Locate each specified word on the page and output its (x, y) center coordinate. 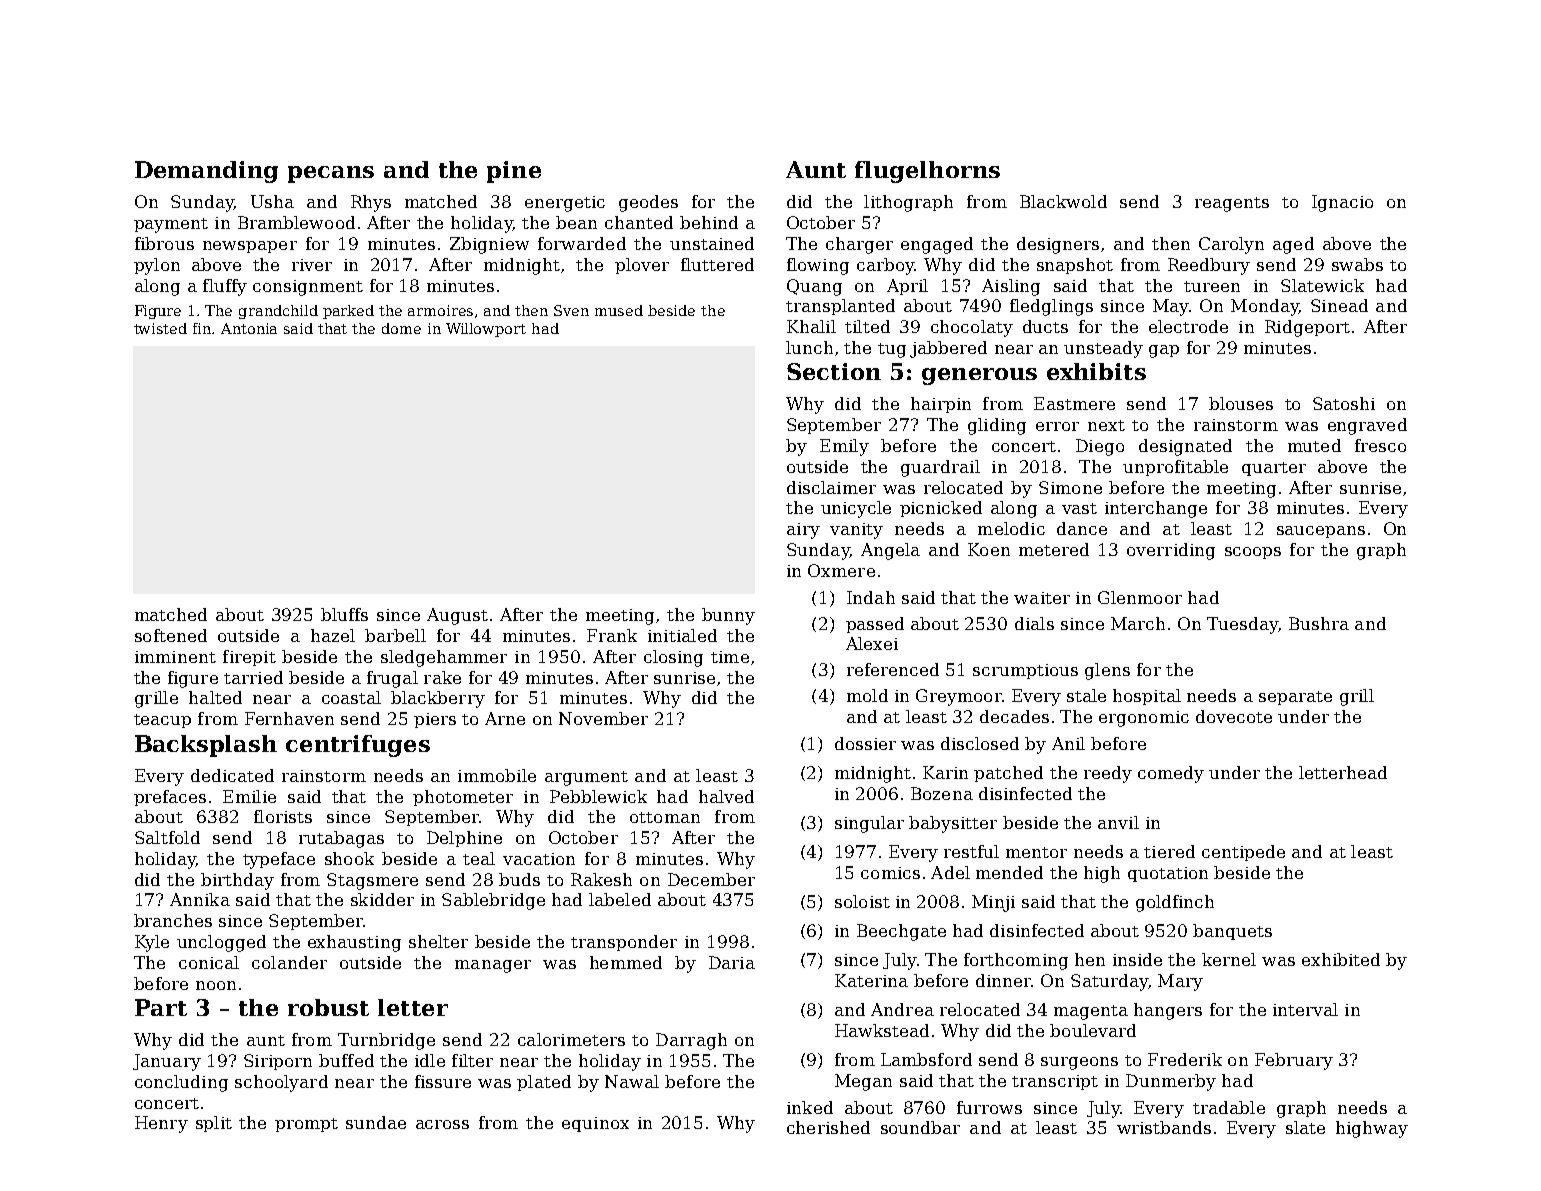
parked (348, 312)
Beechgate (901, 932)
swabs (1357, 264)
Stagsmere (372, 881)
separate (1295, 698)
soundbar (920, 1127)
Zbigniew (489, 245)
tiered (1169, 851)
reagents (1232, 204)
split (214, 1124)
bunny (728, 616)
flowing (818, 266)
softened (171, 635)
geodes (648, 203)
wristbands (1164, 1127)
